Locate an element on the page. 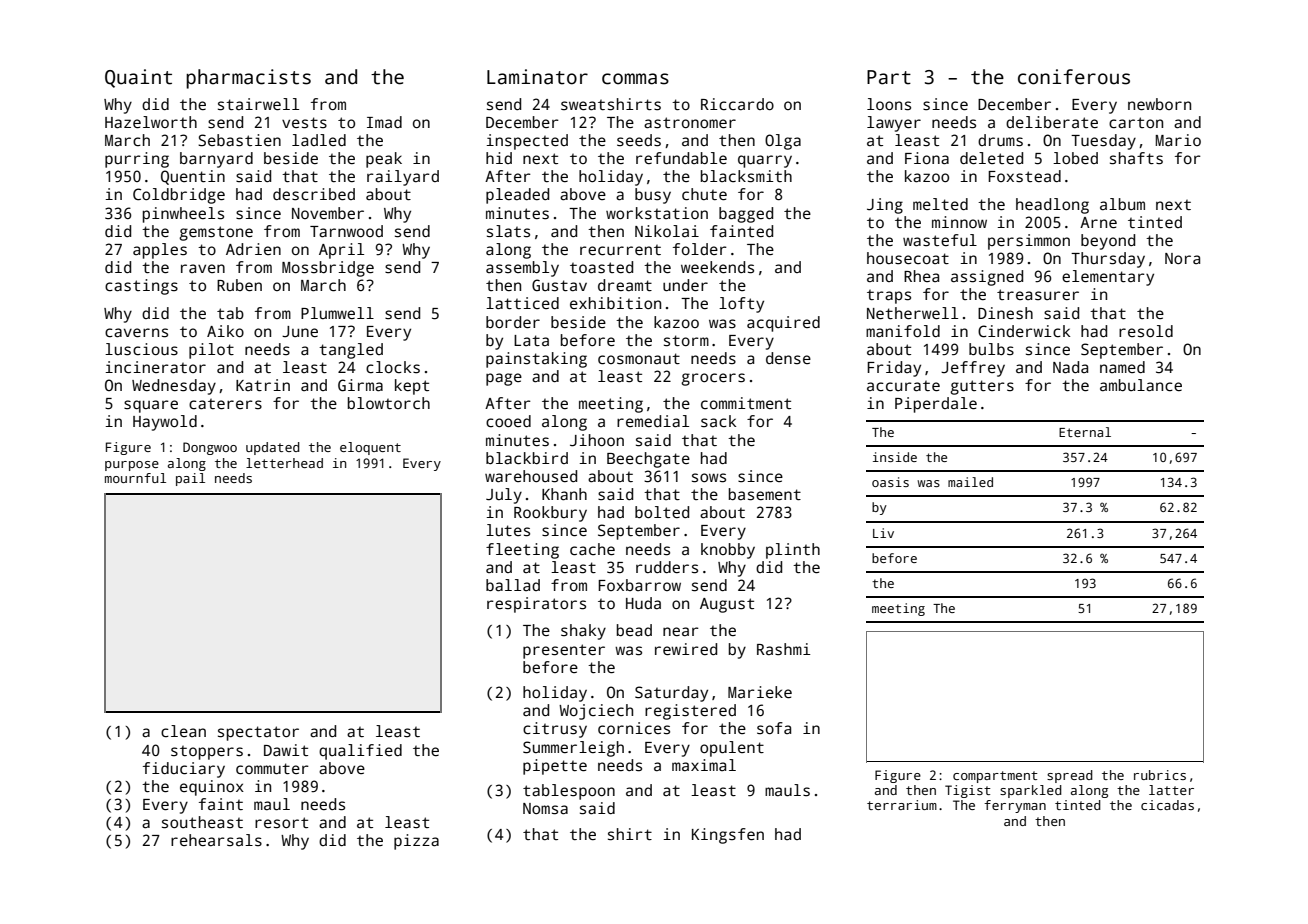  under is located at coordinates (685, 285).
